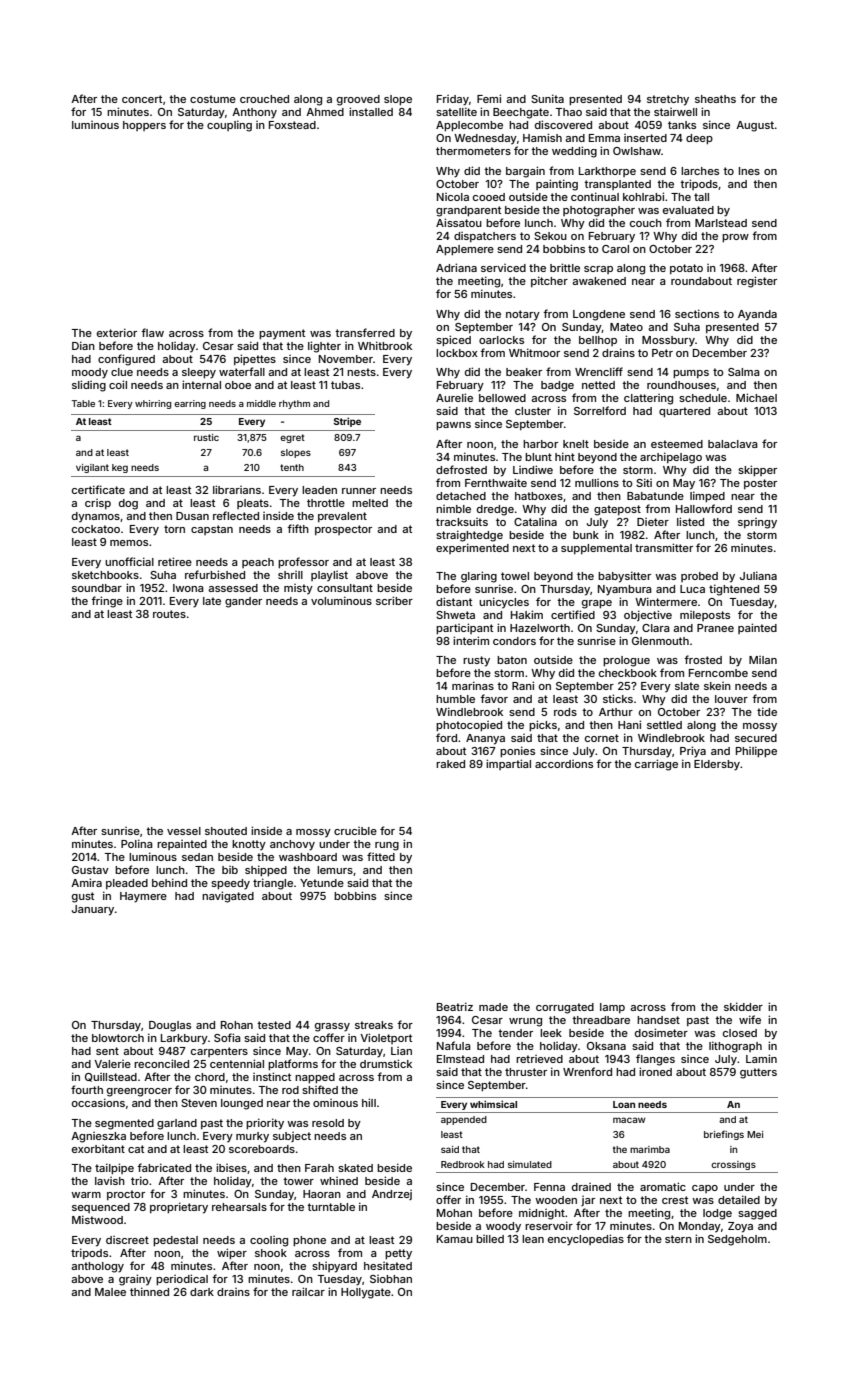 Image resolution: width=849 pixels, height=1400 pixels. I want to click on tide, so click(767, 711).
